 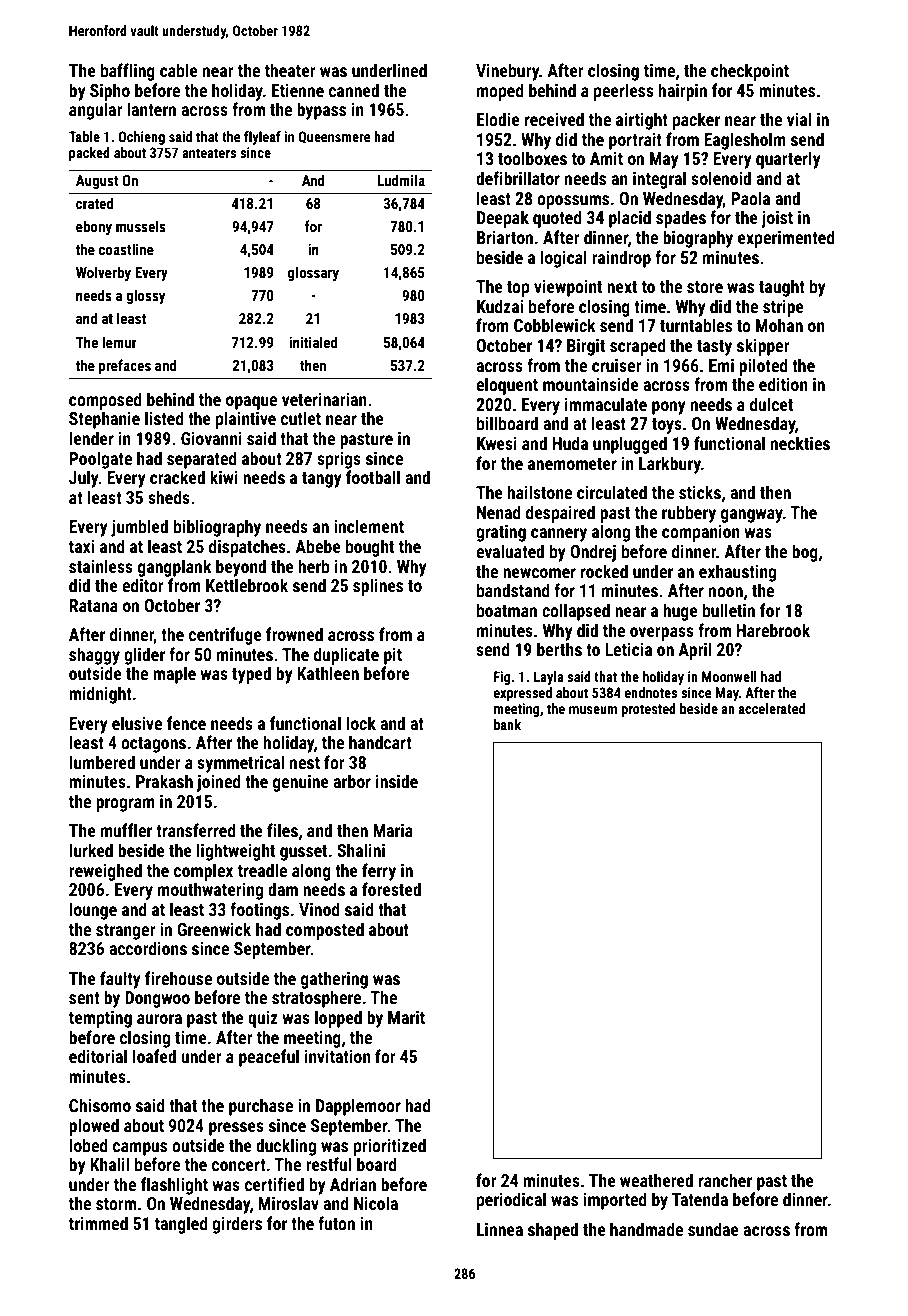 I want to click on Kettlebrook, so click(x=247, y=585).
